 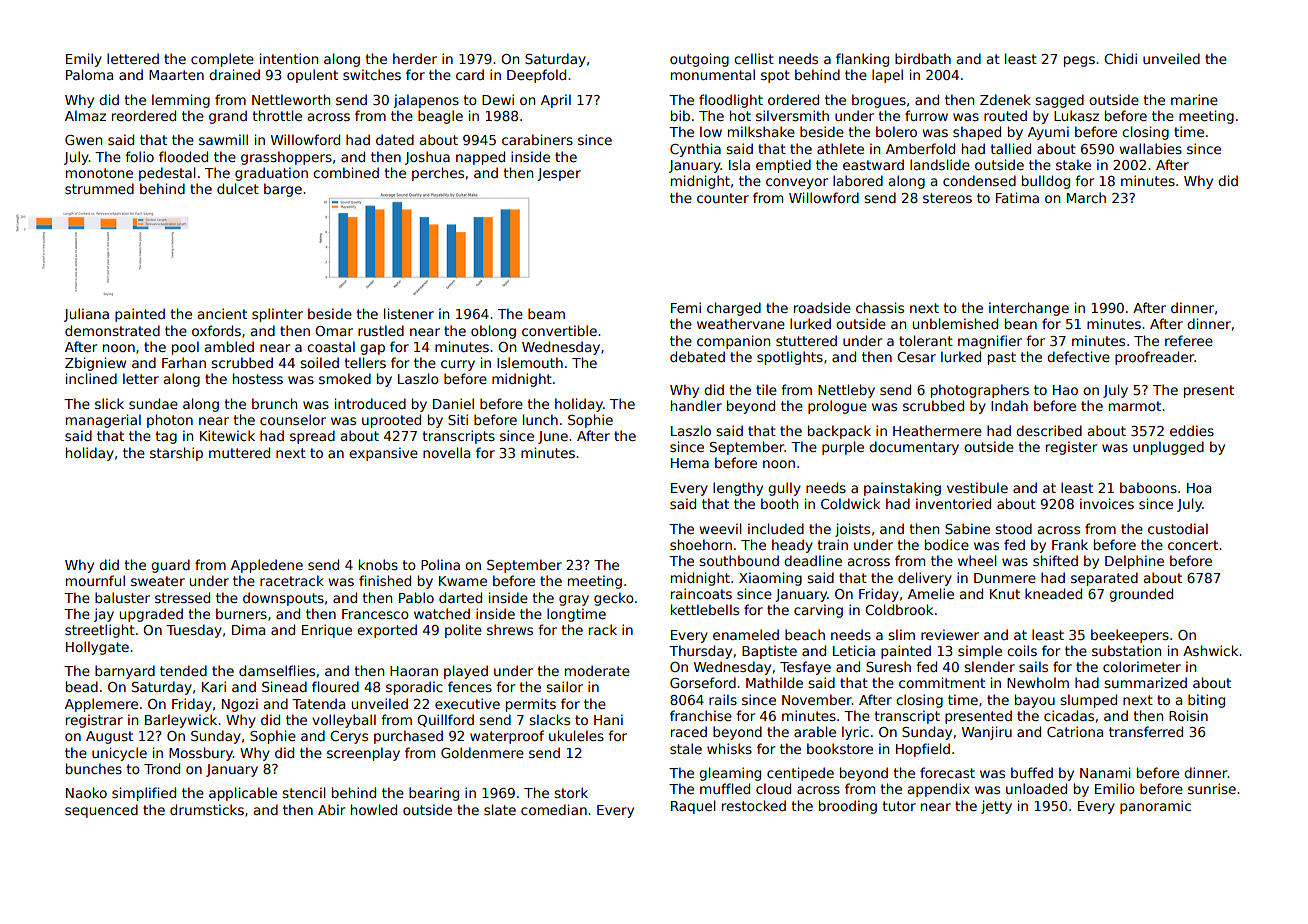 What do you see at coordinates (216, 330) in the document?
I see `oxfords` at bounding box center [216, 330].
